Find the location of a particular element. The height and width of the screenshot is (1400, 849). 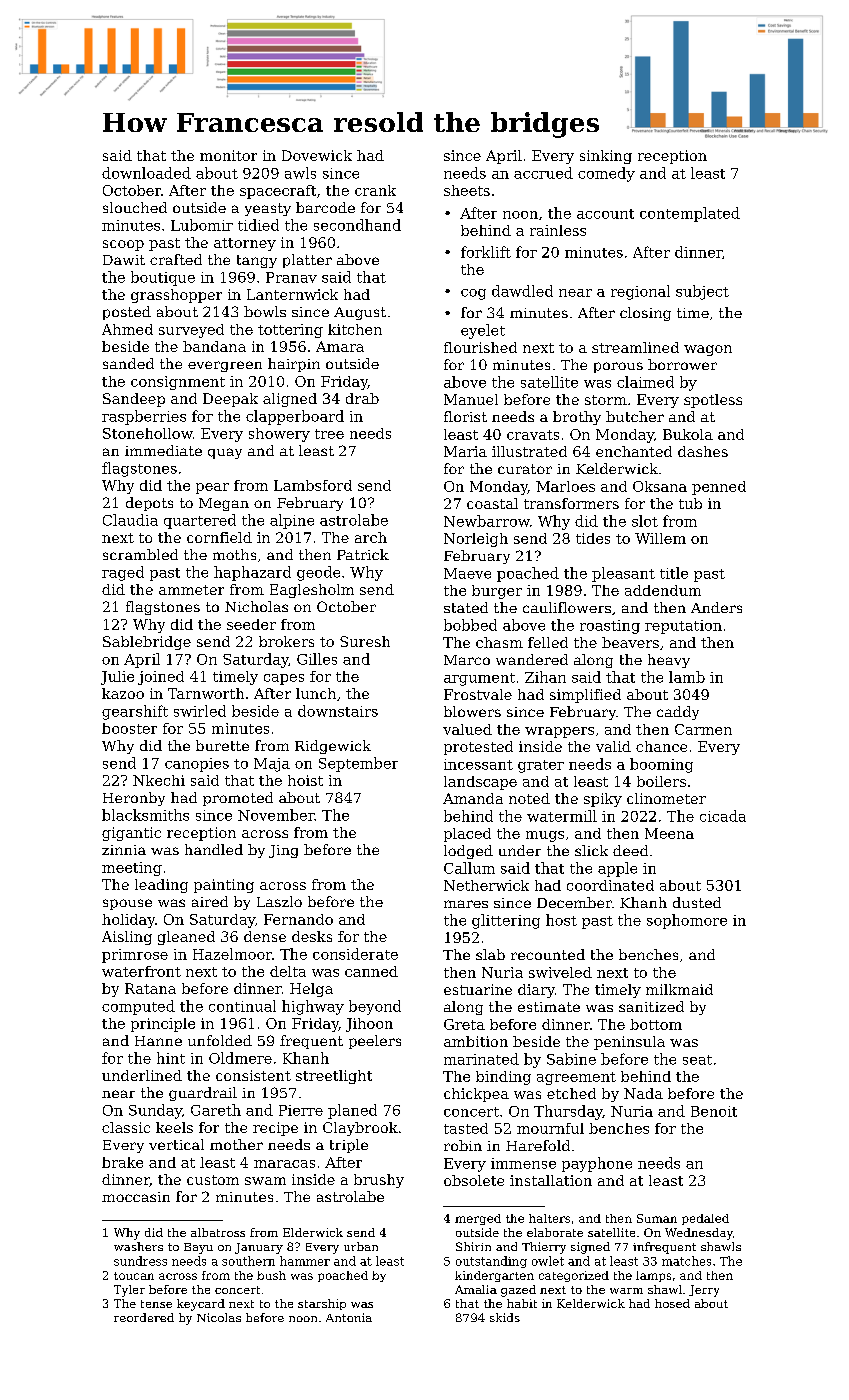

flourished is located at coordinates (480, 347).
